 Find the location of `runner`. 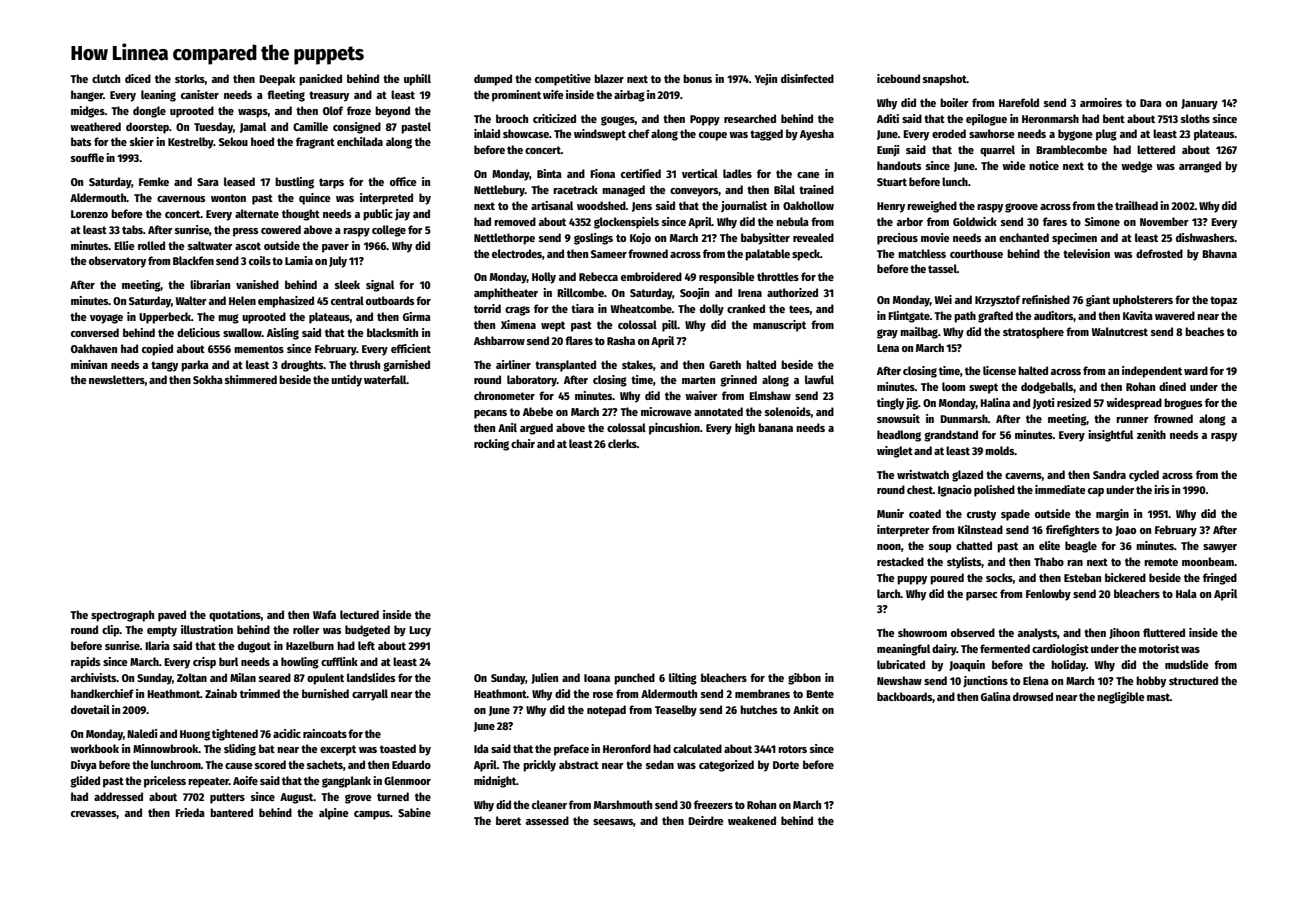

runner is located at coordinates (1132, 420).
